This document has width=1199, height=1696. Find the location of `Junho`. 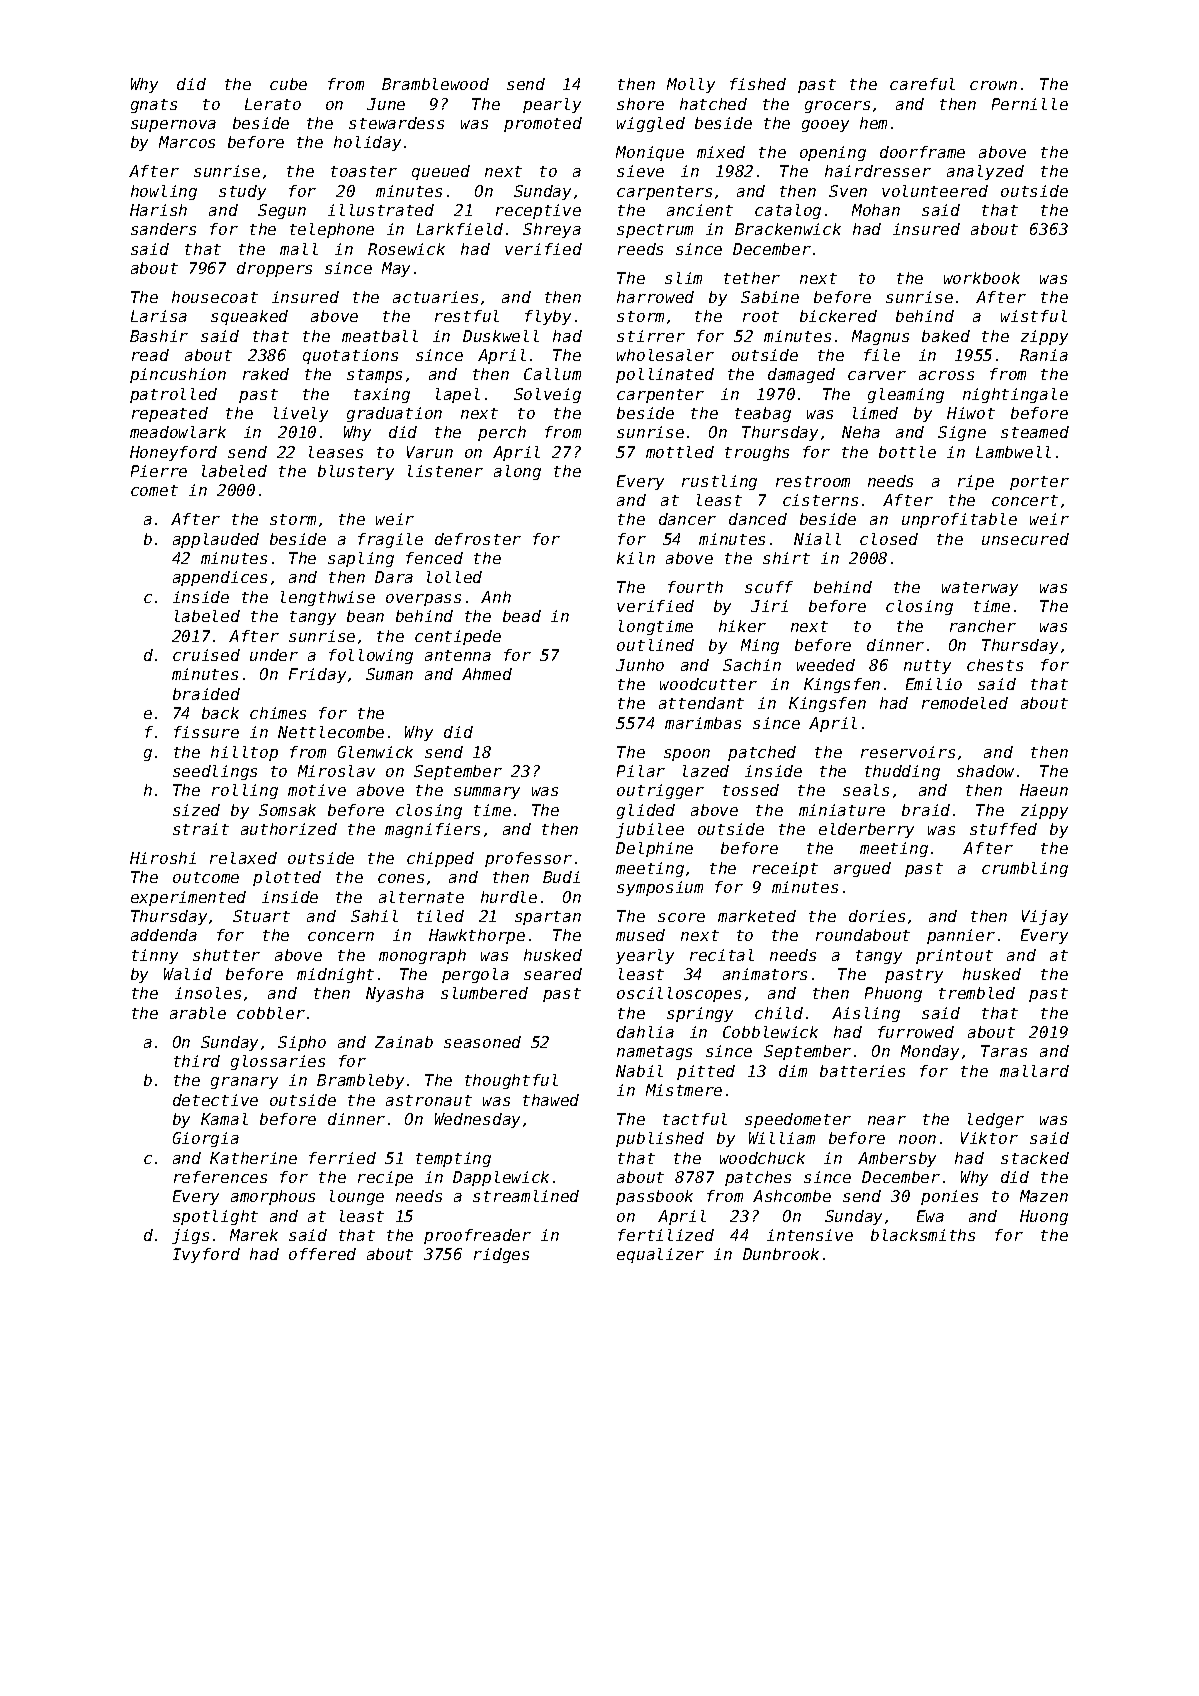

Junho is located at coordinates (640, 665).
